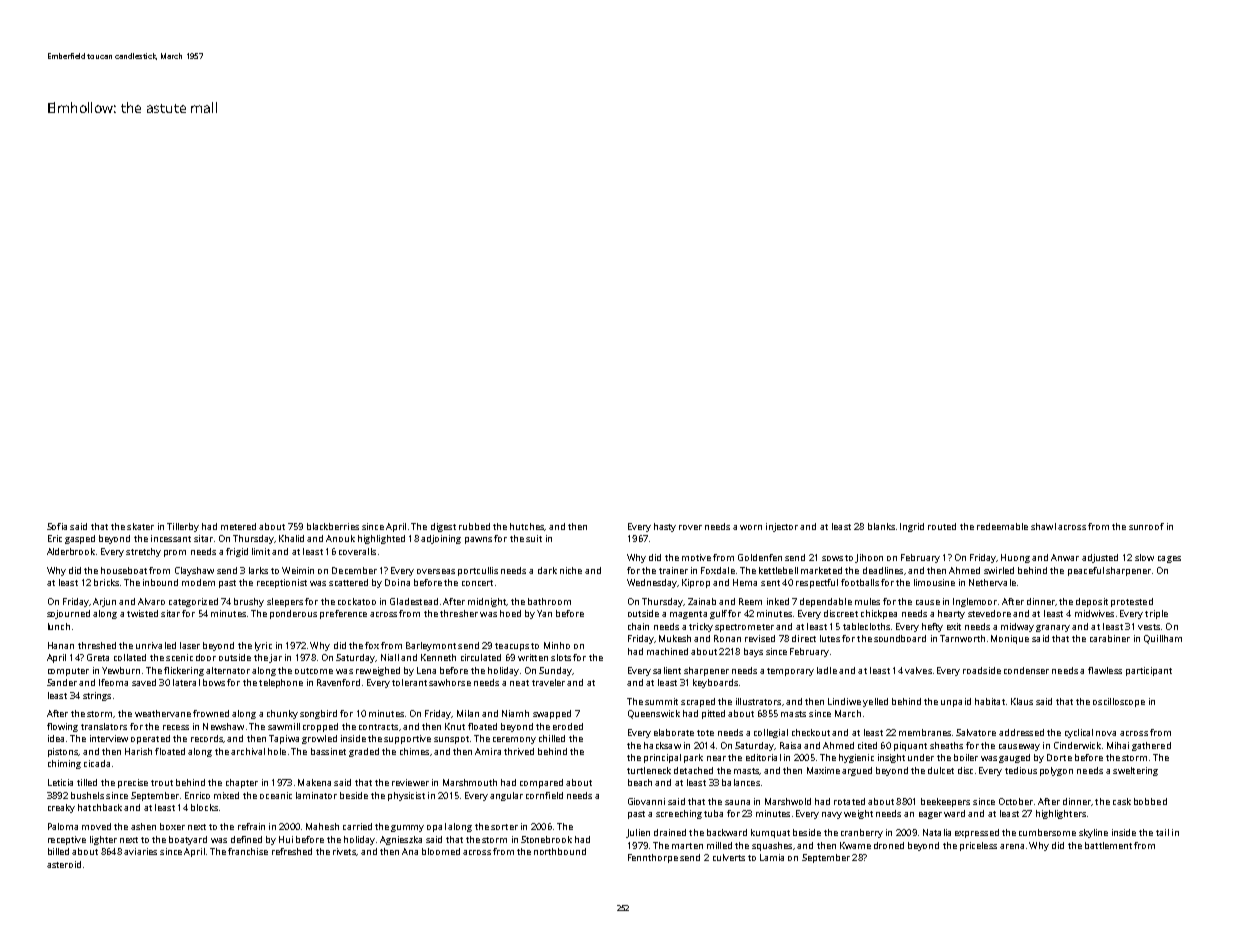 The width and height of the document is (1233, 952). Describe the element at coordinates (729, 857) in the document. I see `culverts` at that location.
